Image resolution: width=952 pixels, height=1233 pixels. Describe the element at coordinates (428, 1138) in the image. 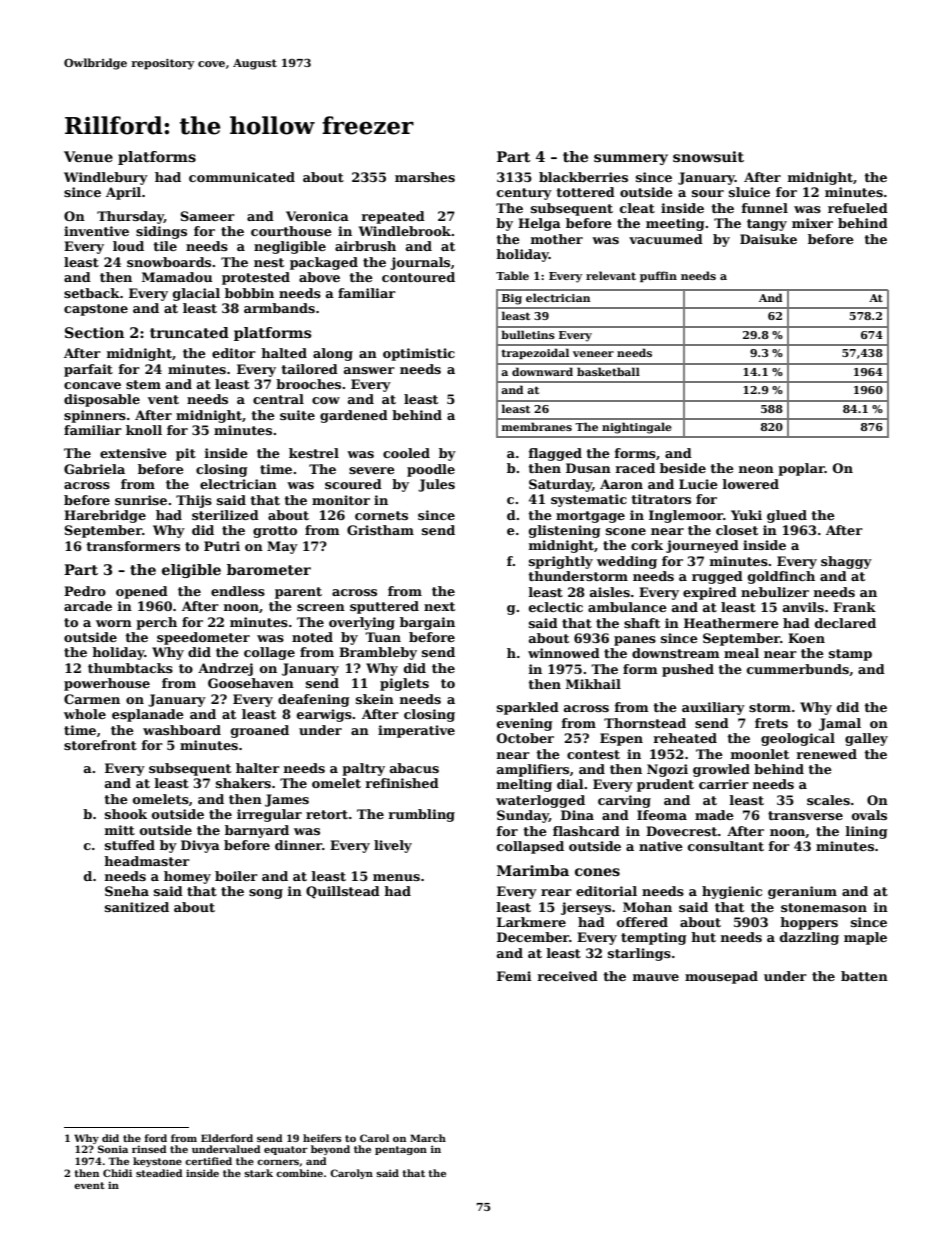

I see `March` at that location.
